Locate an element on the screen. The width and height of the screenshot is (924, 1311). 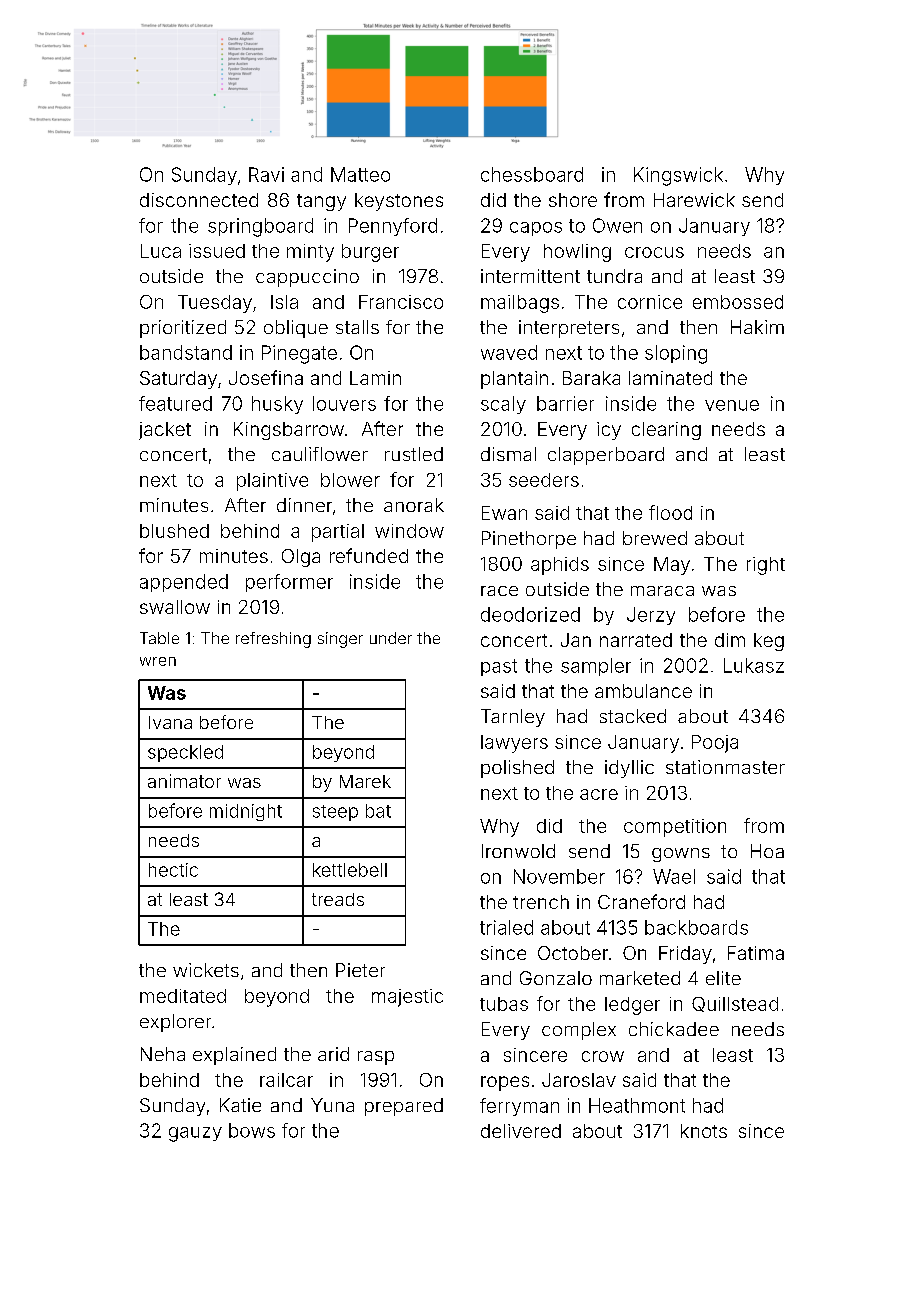
stalls is located at coordinates (357, 327).
